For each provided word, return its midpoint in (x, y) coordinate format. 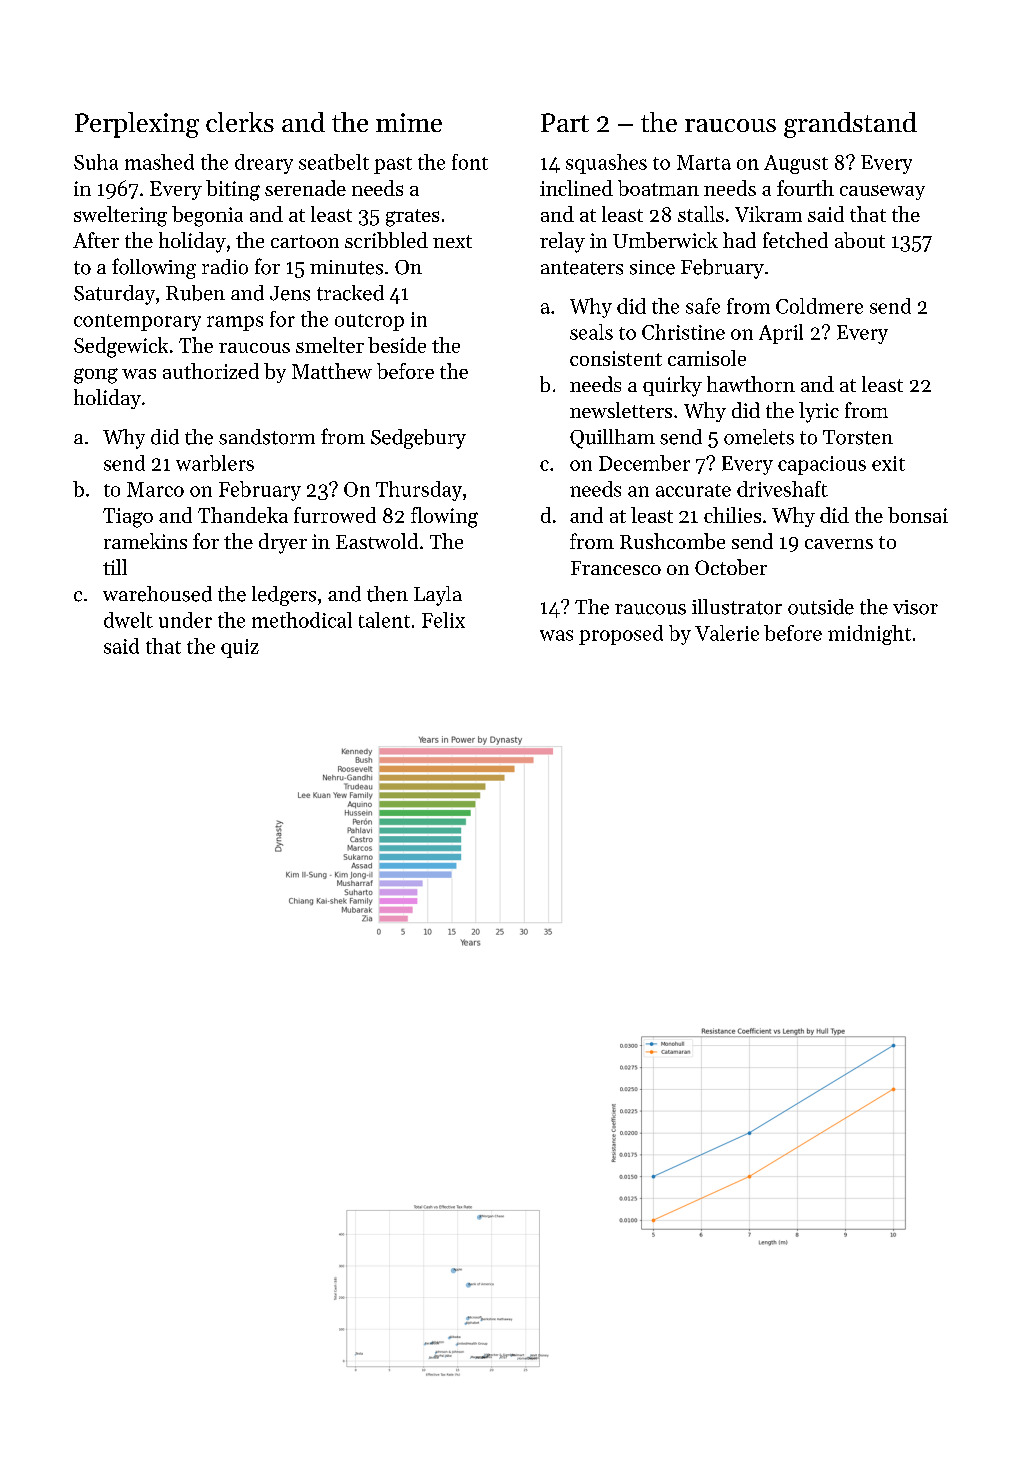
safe (703, 306)
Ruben (195, 293)
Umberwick (665, 240)
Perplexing (137, 125)
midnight (869, 635)
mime (409, 122)
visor (915, 607)
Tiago (128, 518)
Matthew (332, 371)
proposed (621, 635)
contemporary (137, 322)
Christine (683, 332)
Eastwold (377, 541)
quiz (240, 648)
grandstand (850, 125)
